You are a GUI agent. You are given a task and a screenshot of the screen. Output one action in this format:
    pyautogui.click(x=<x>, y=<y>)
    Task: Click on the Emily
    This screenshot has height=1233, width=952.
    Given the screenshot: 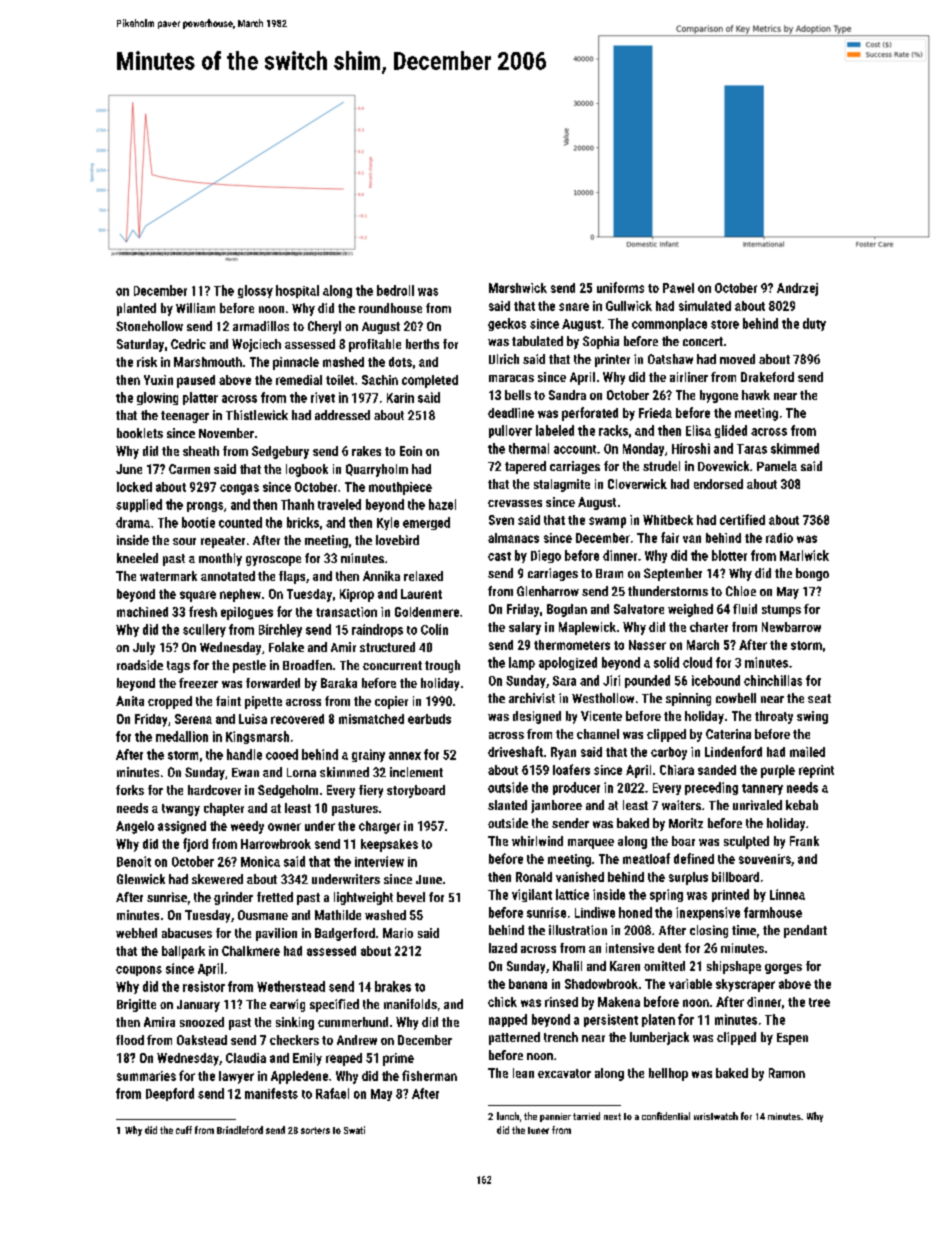 What is the action you would take?
    pyautogui.click(x=307, y=1059)
